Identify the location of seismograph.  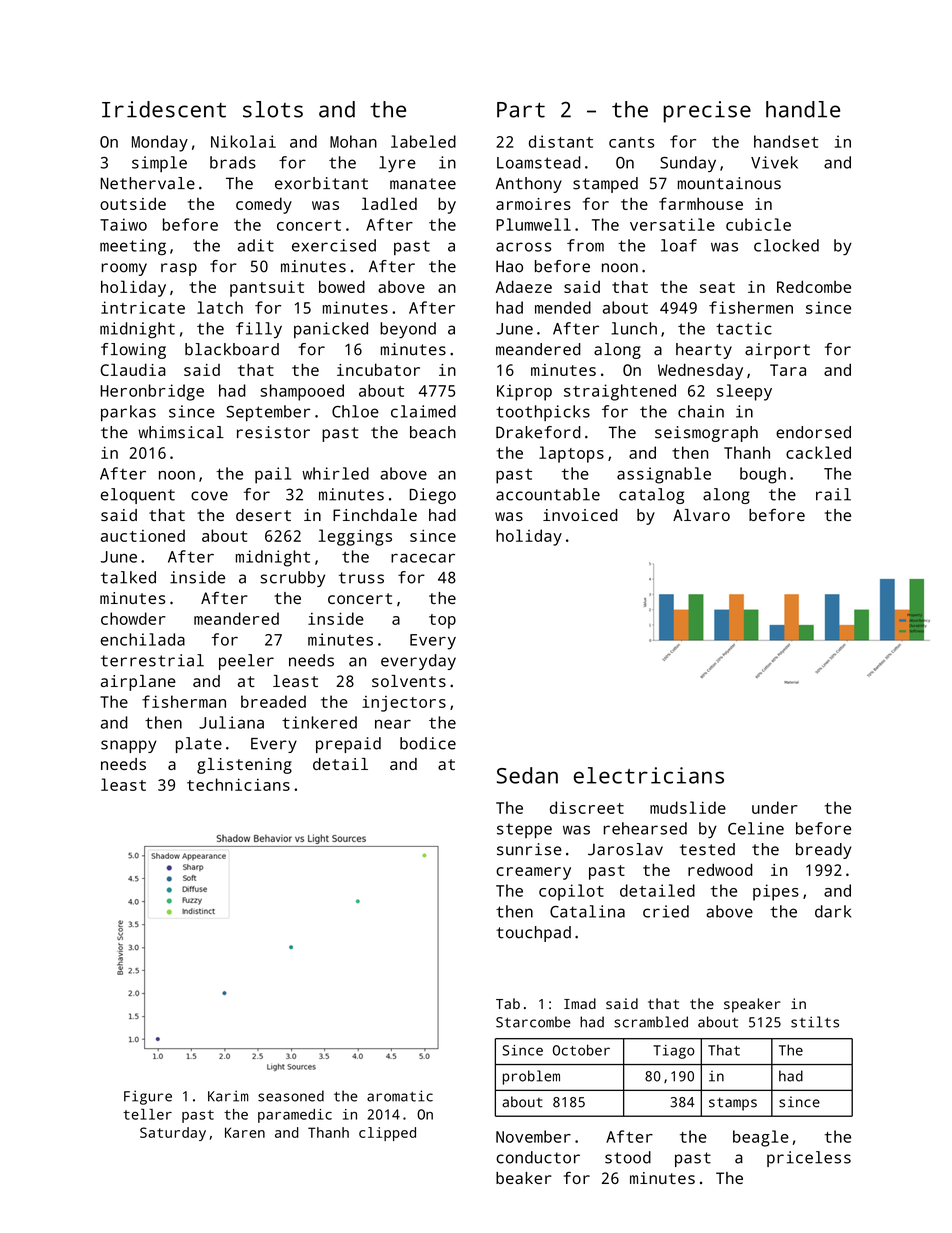
(706, 434).
